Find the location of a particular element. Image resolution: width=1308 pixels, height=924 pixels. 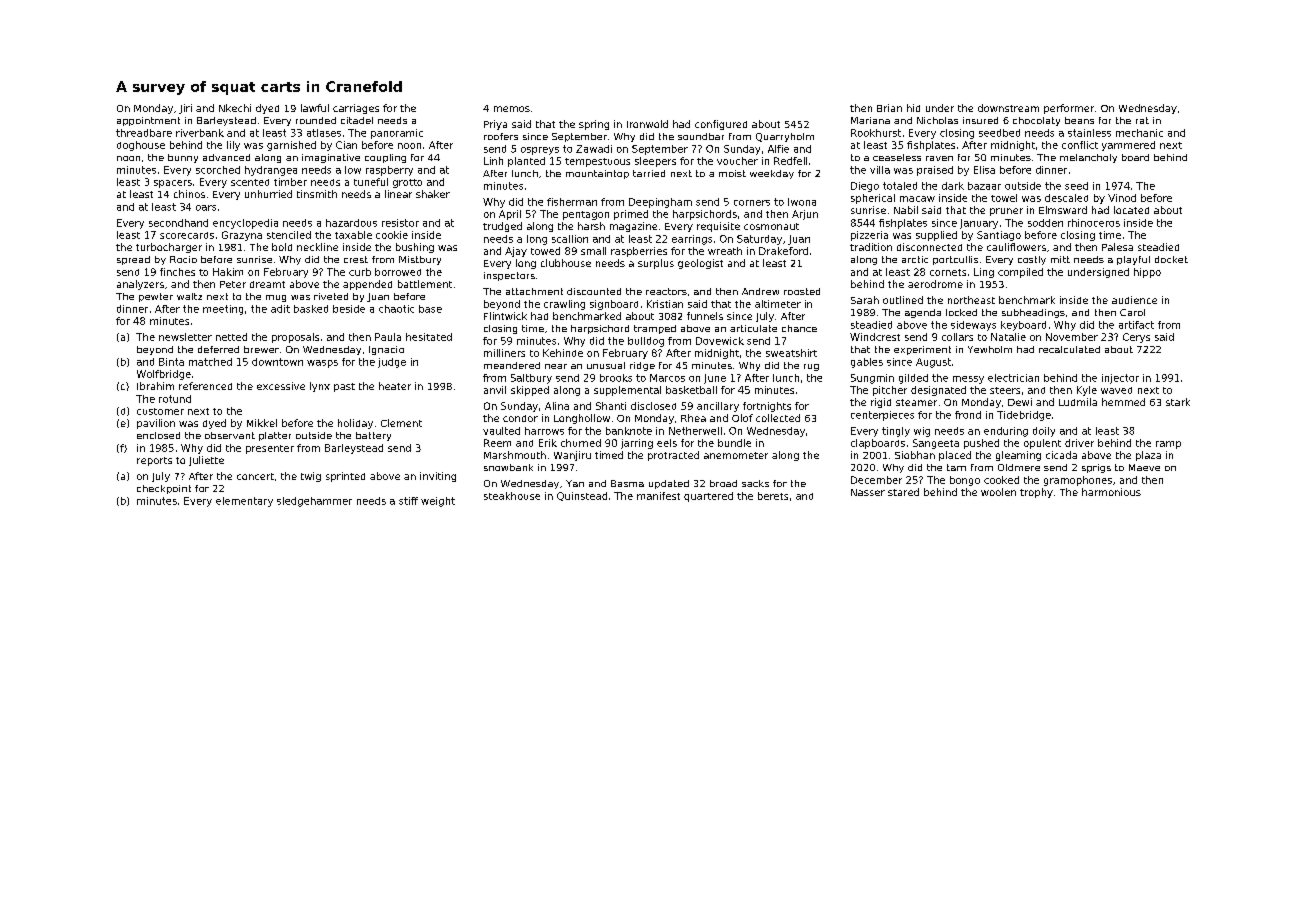

Natalie is located at coordinates (1008, 337).
